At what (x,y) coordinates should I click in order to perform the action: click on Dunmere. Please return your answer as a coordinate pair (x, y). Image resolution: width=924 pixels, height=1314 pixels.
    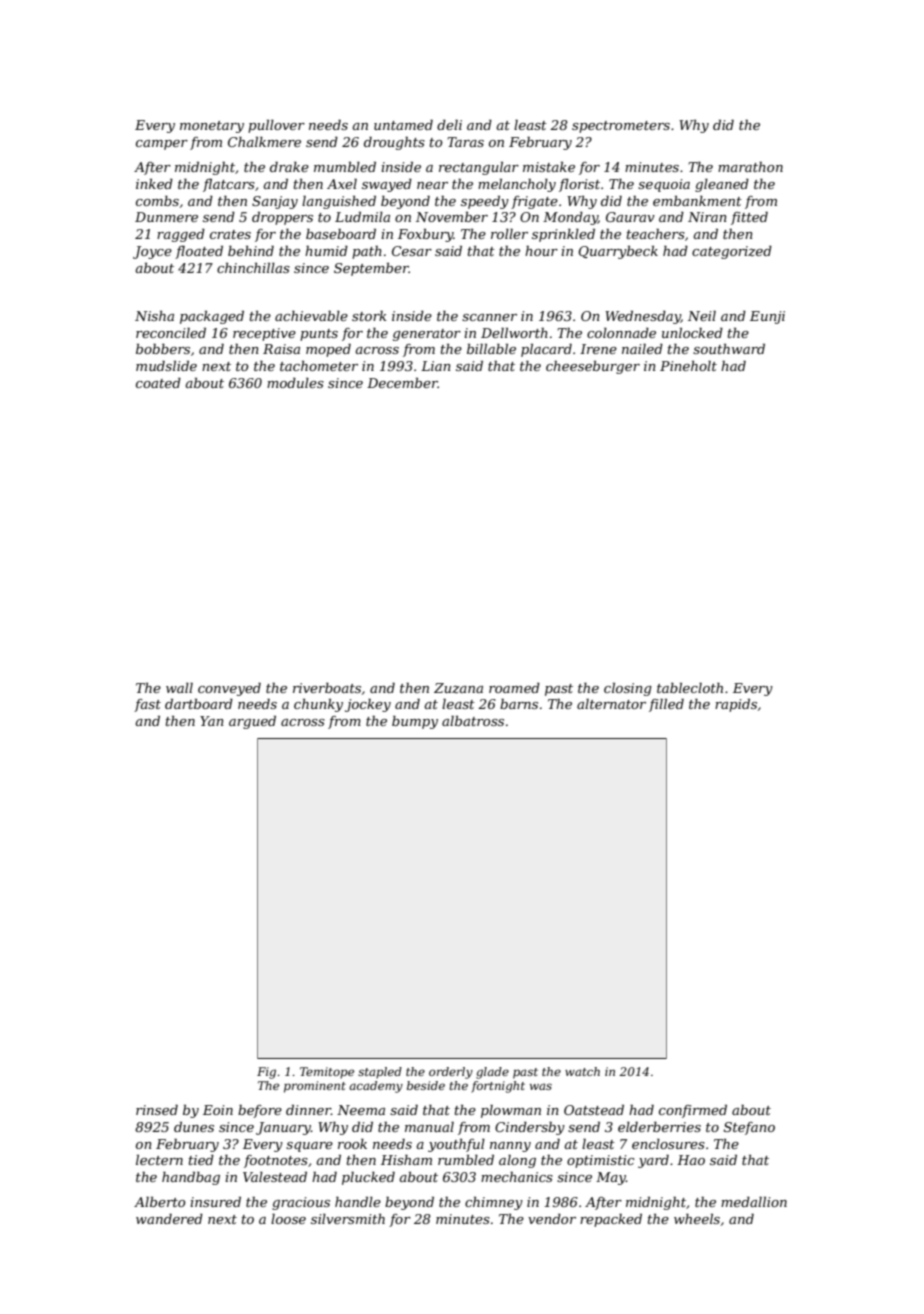
    Looking at the image, I should click on (166, 217).
